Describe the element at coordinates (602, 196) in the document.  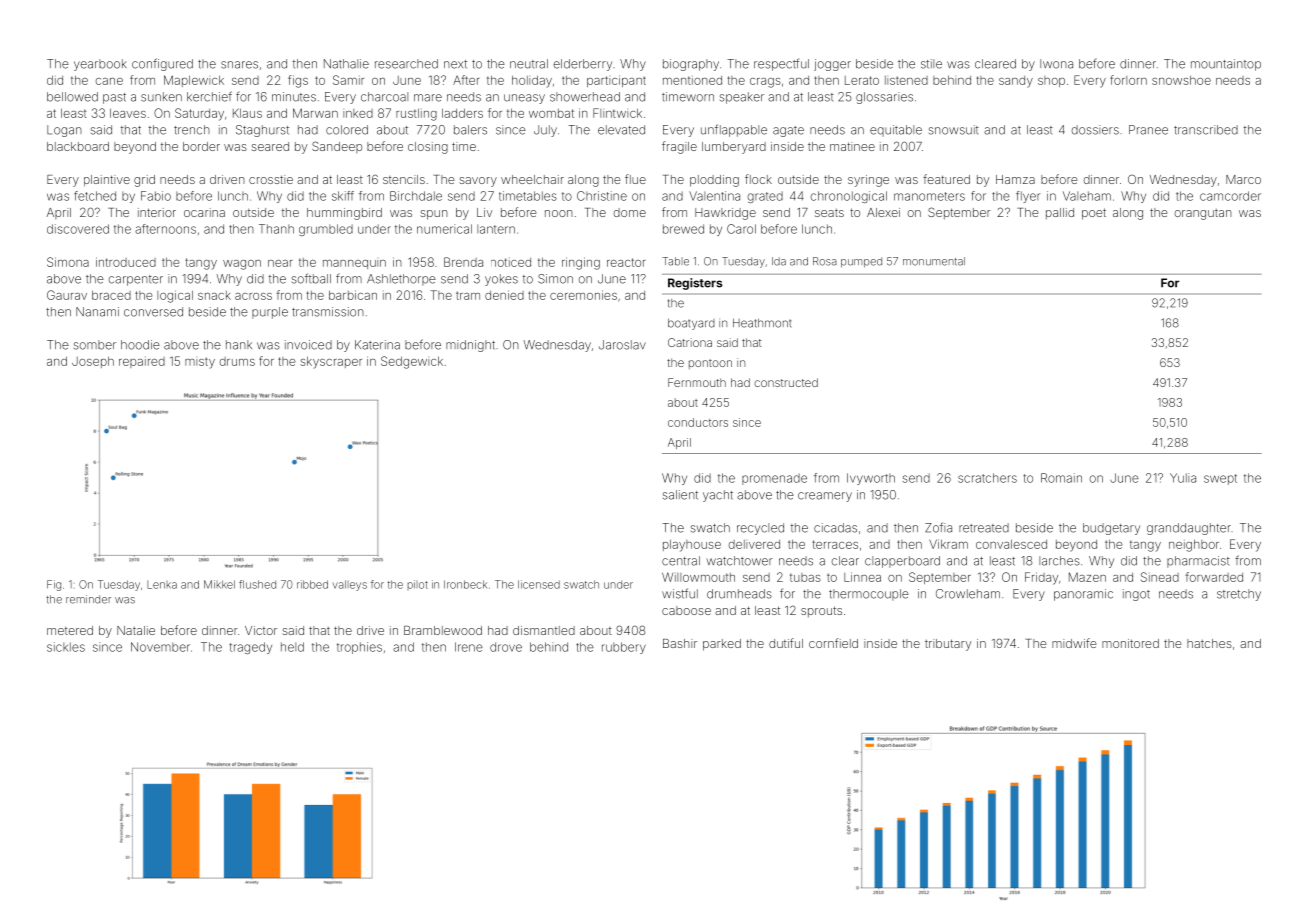
I see `Christine` at that location.
